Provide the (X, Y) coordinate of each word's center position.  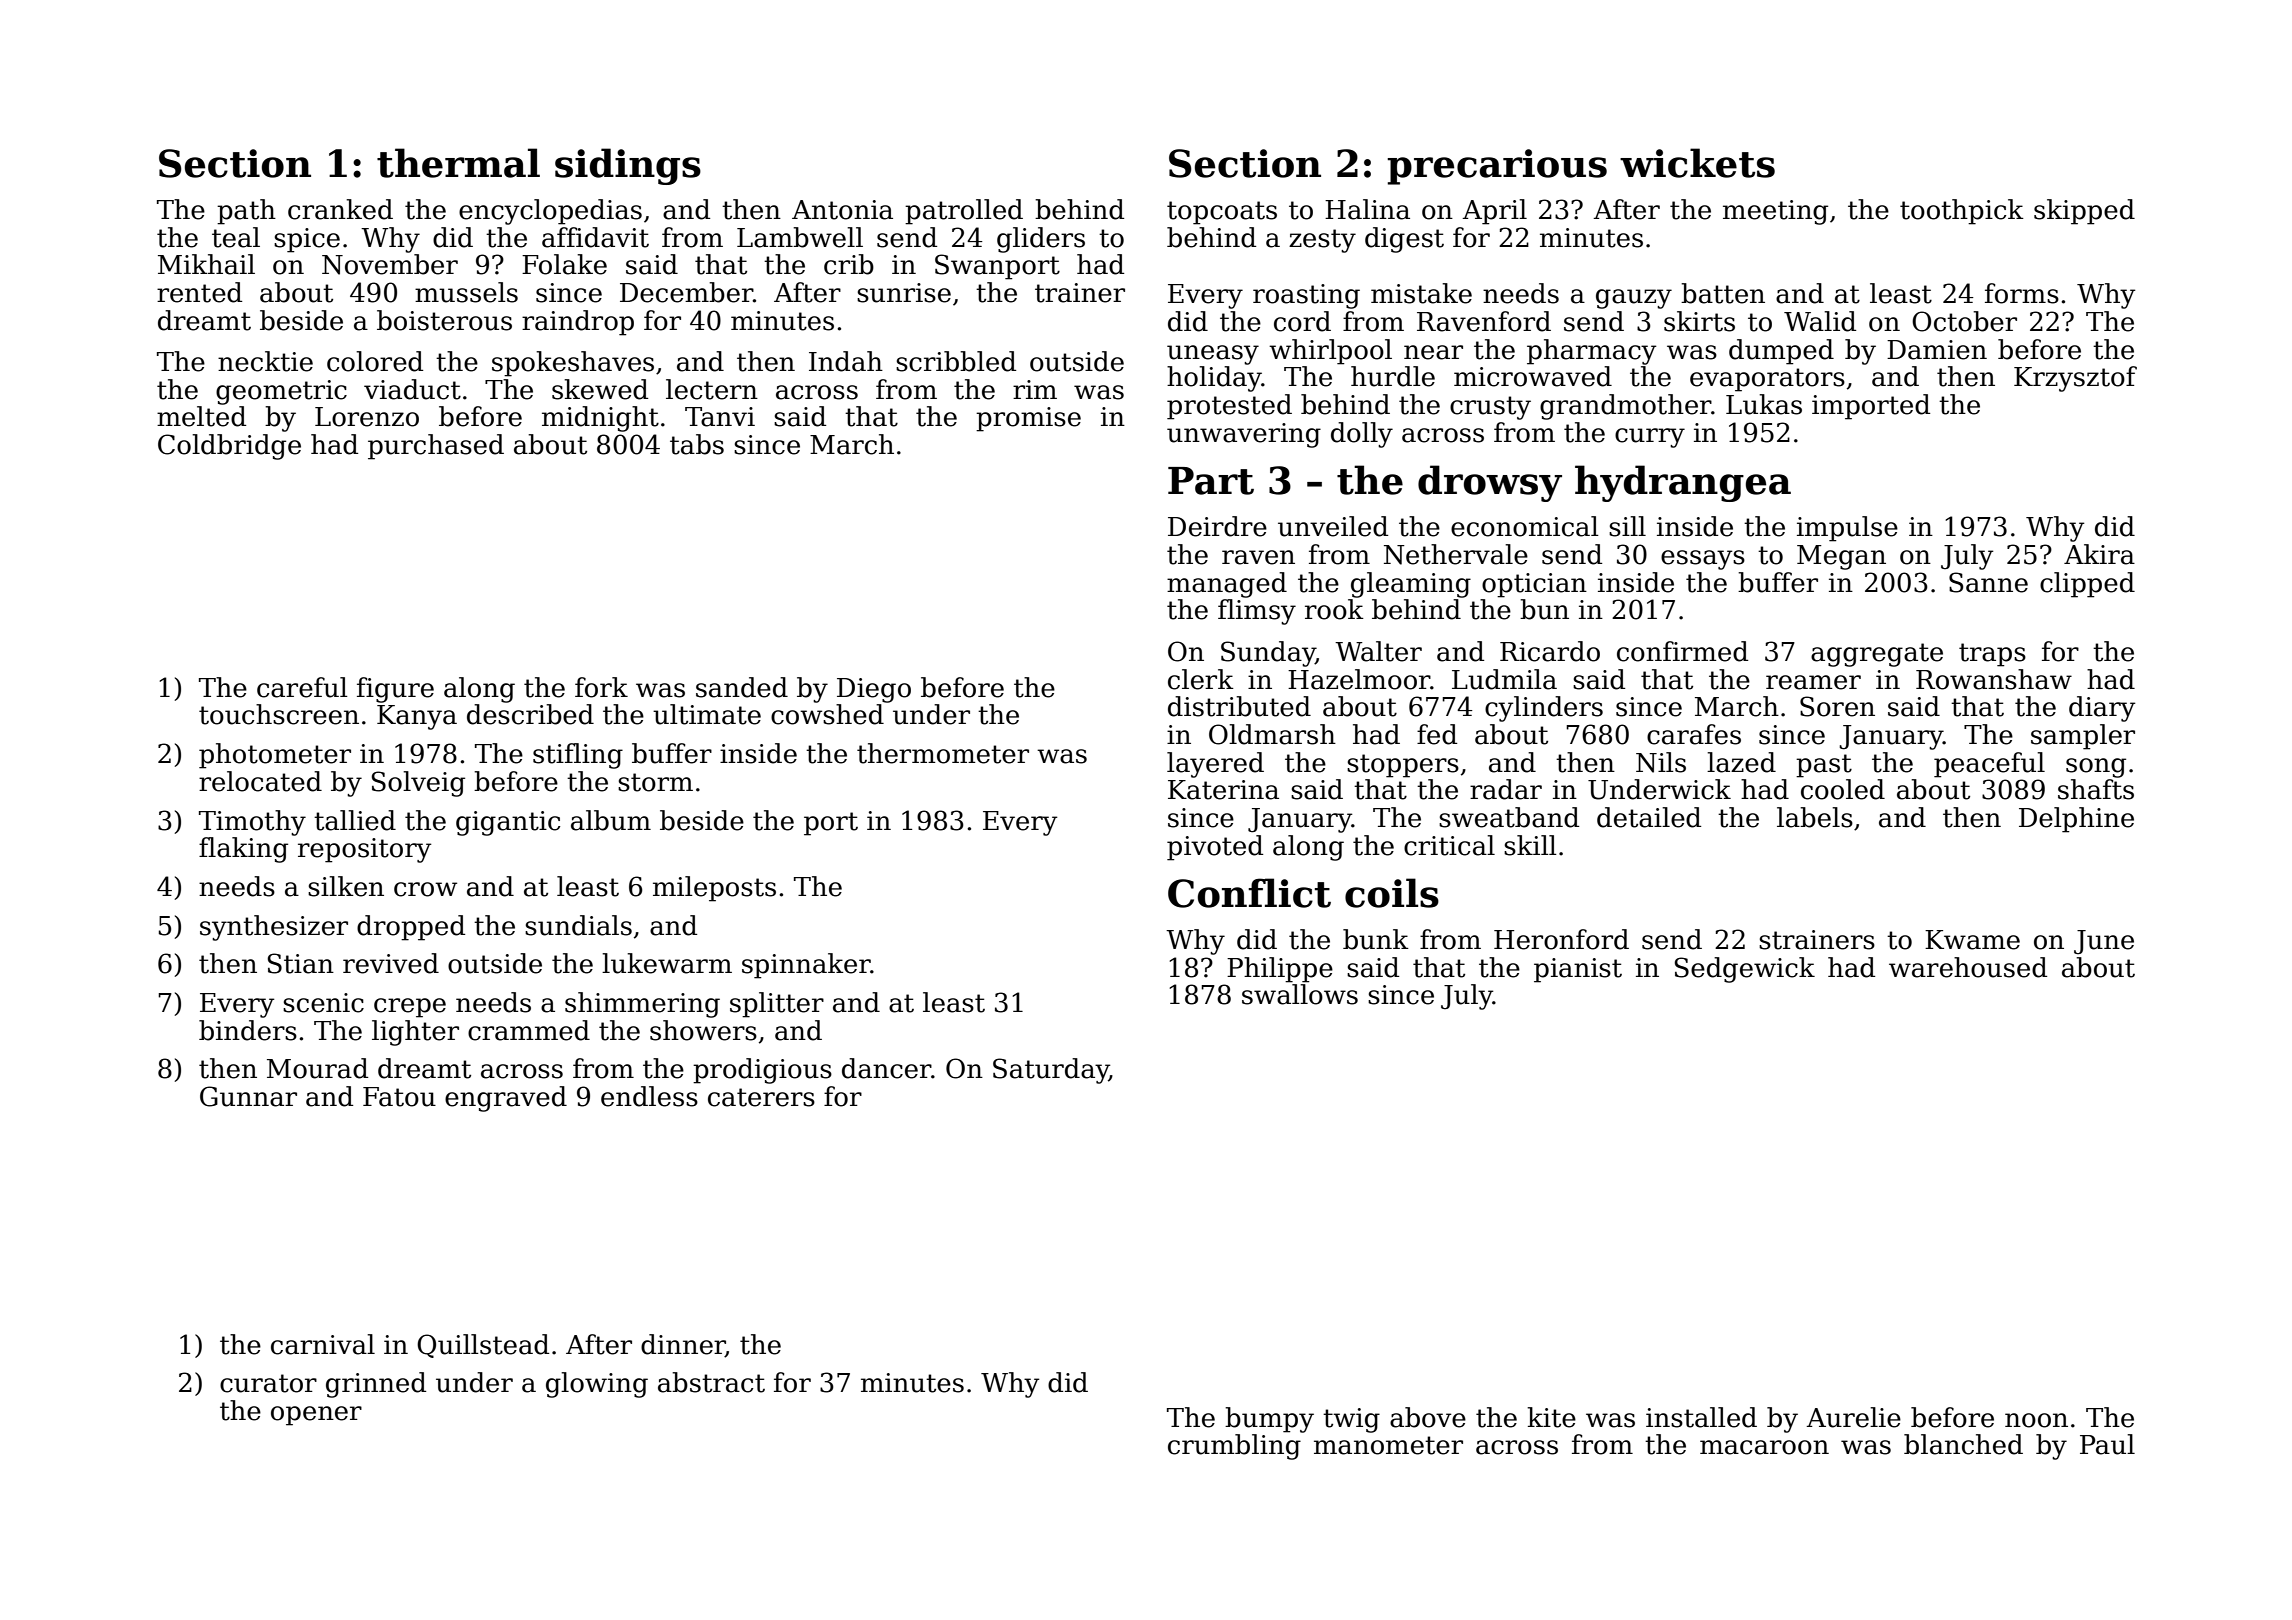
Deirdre (1217, 526)
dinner (683, 1345)
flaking (243, 850)
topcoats (1222, 213)
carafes (1694, 734)
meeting (1775, 212)
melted (201, 416)
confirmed (1682, 651)
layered (1215, 765)
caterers (761, 1097)
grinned (376, 1385)
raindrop (578, 323)
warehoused (1968, 967)
